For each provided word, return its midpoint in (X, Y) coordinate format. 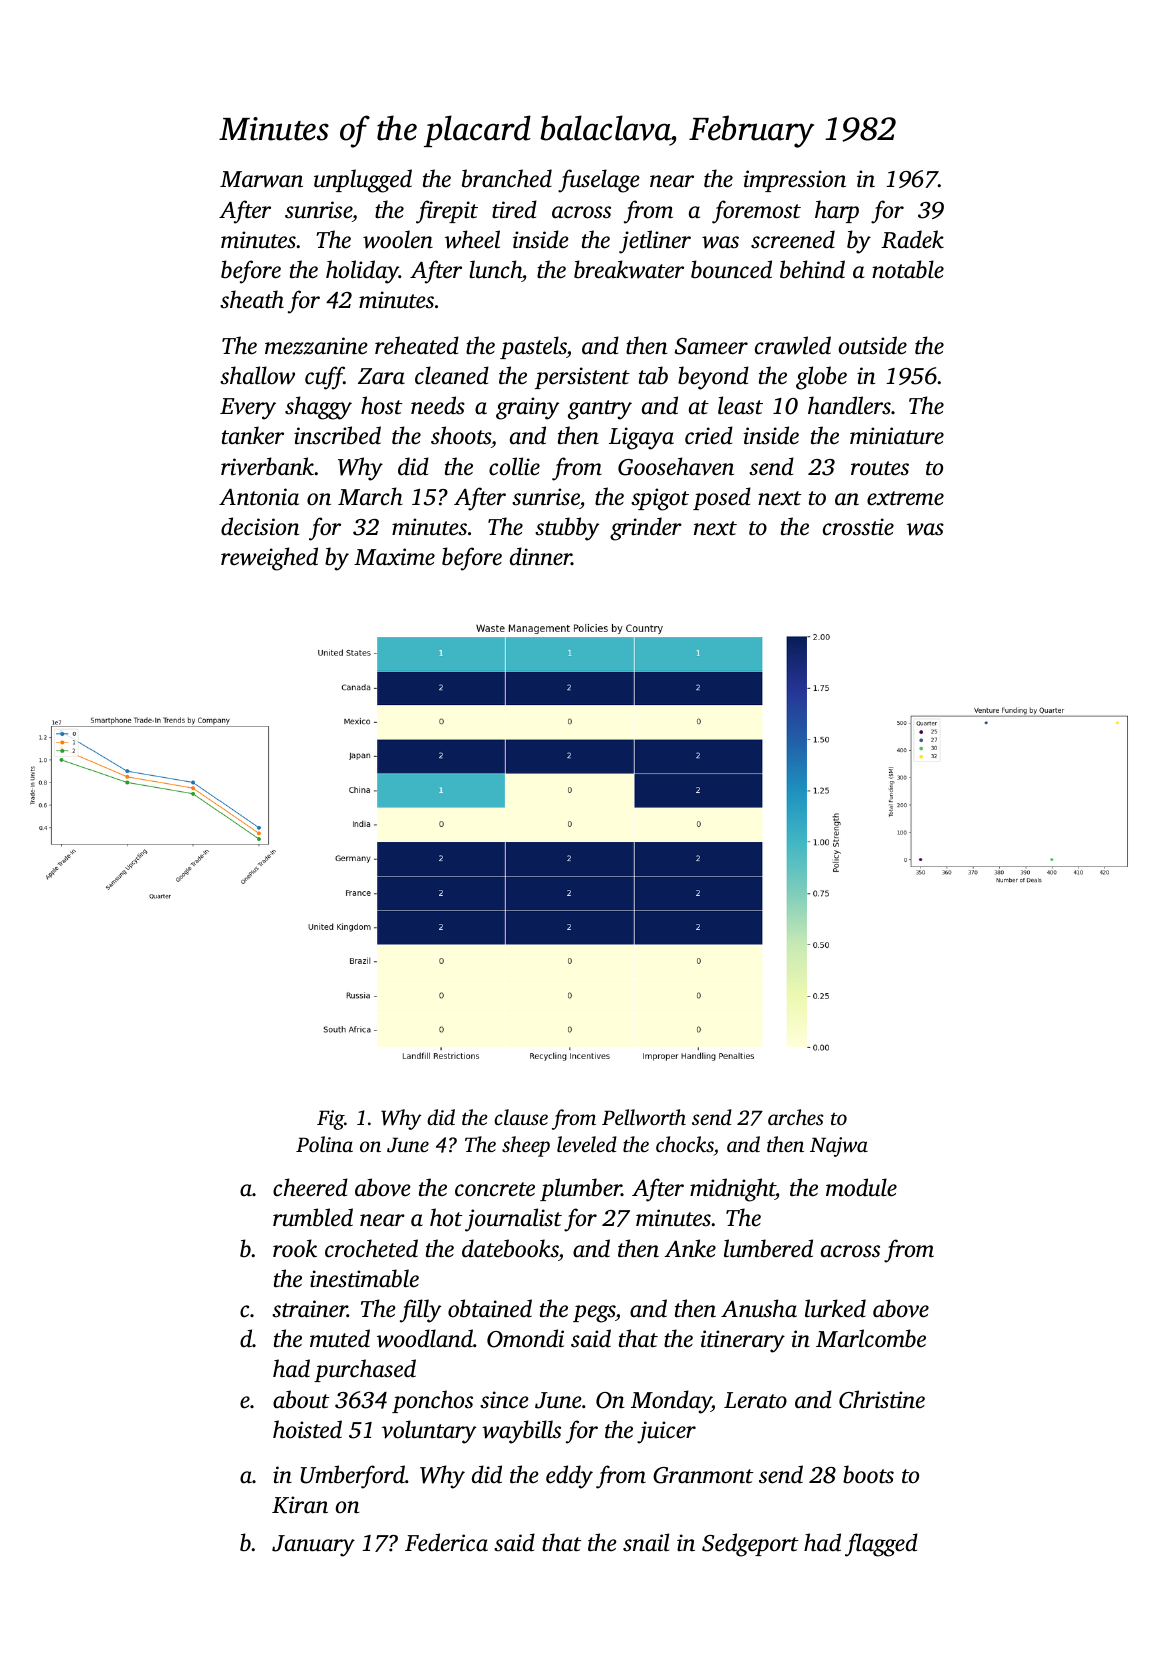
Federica (446, 1542)
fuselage (599, 181)
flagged (881, 1545)
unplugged (363, 181)
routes (880, 468)
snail (646, 1542)
